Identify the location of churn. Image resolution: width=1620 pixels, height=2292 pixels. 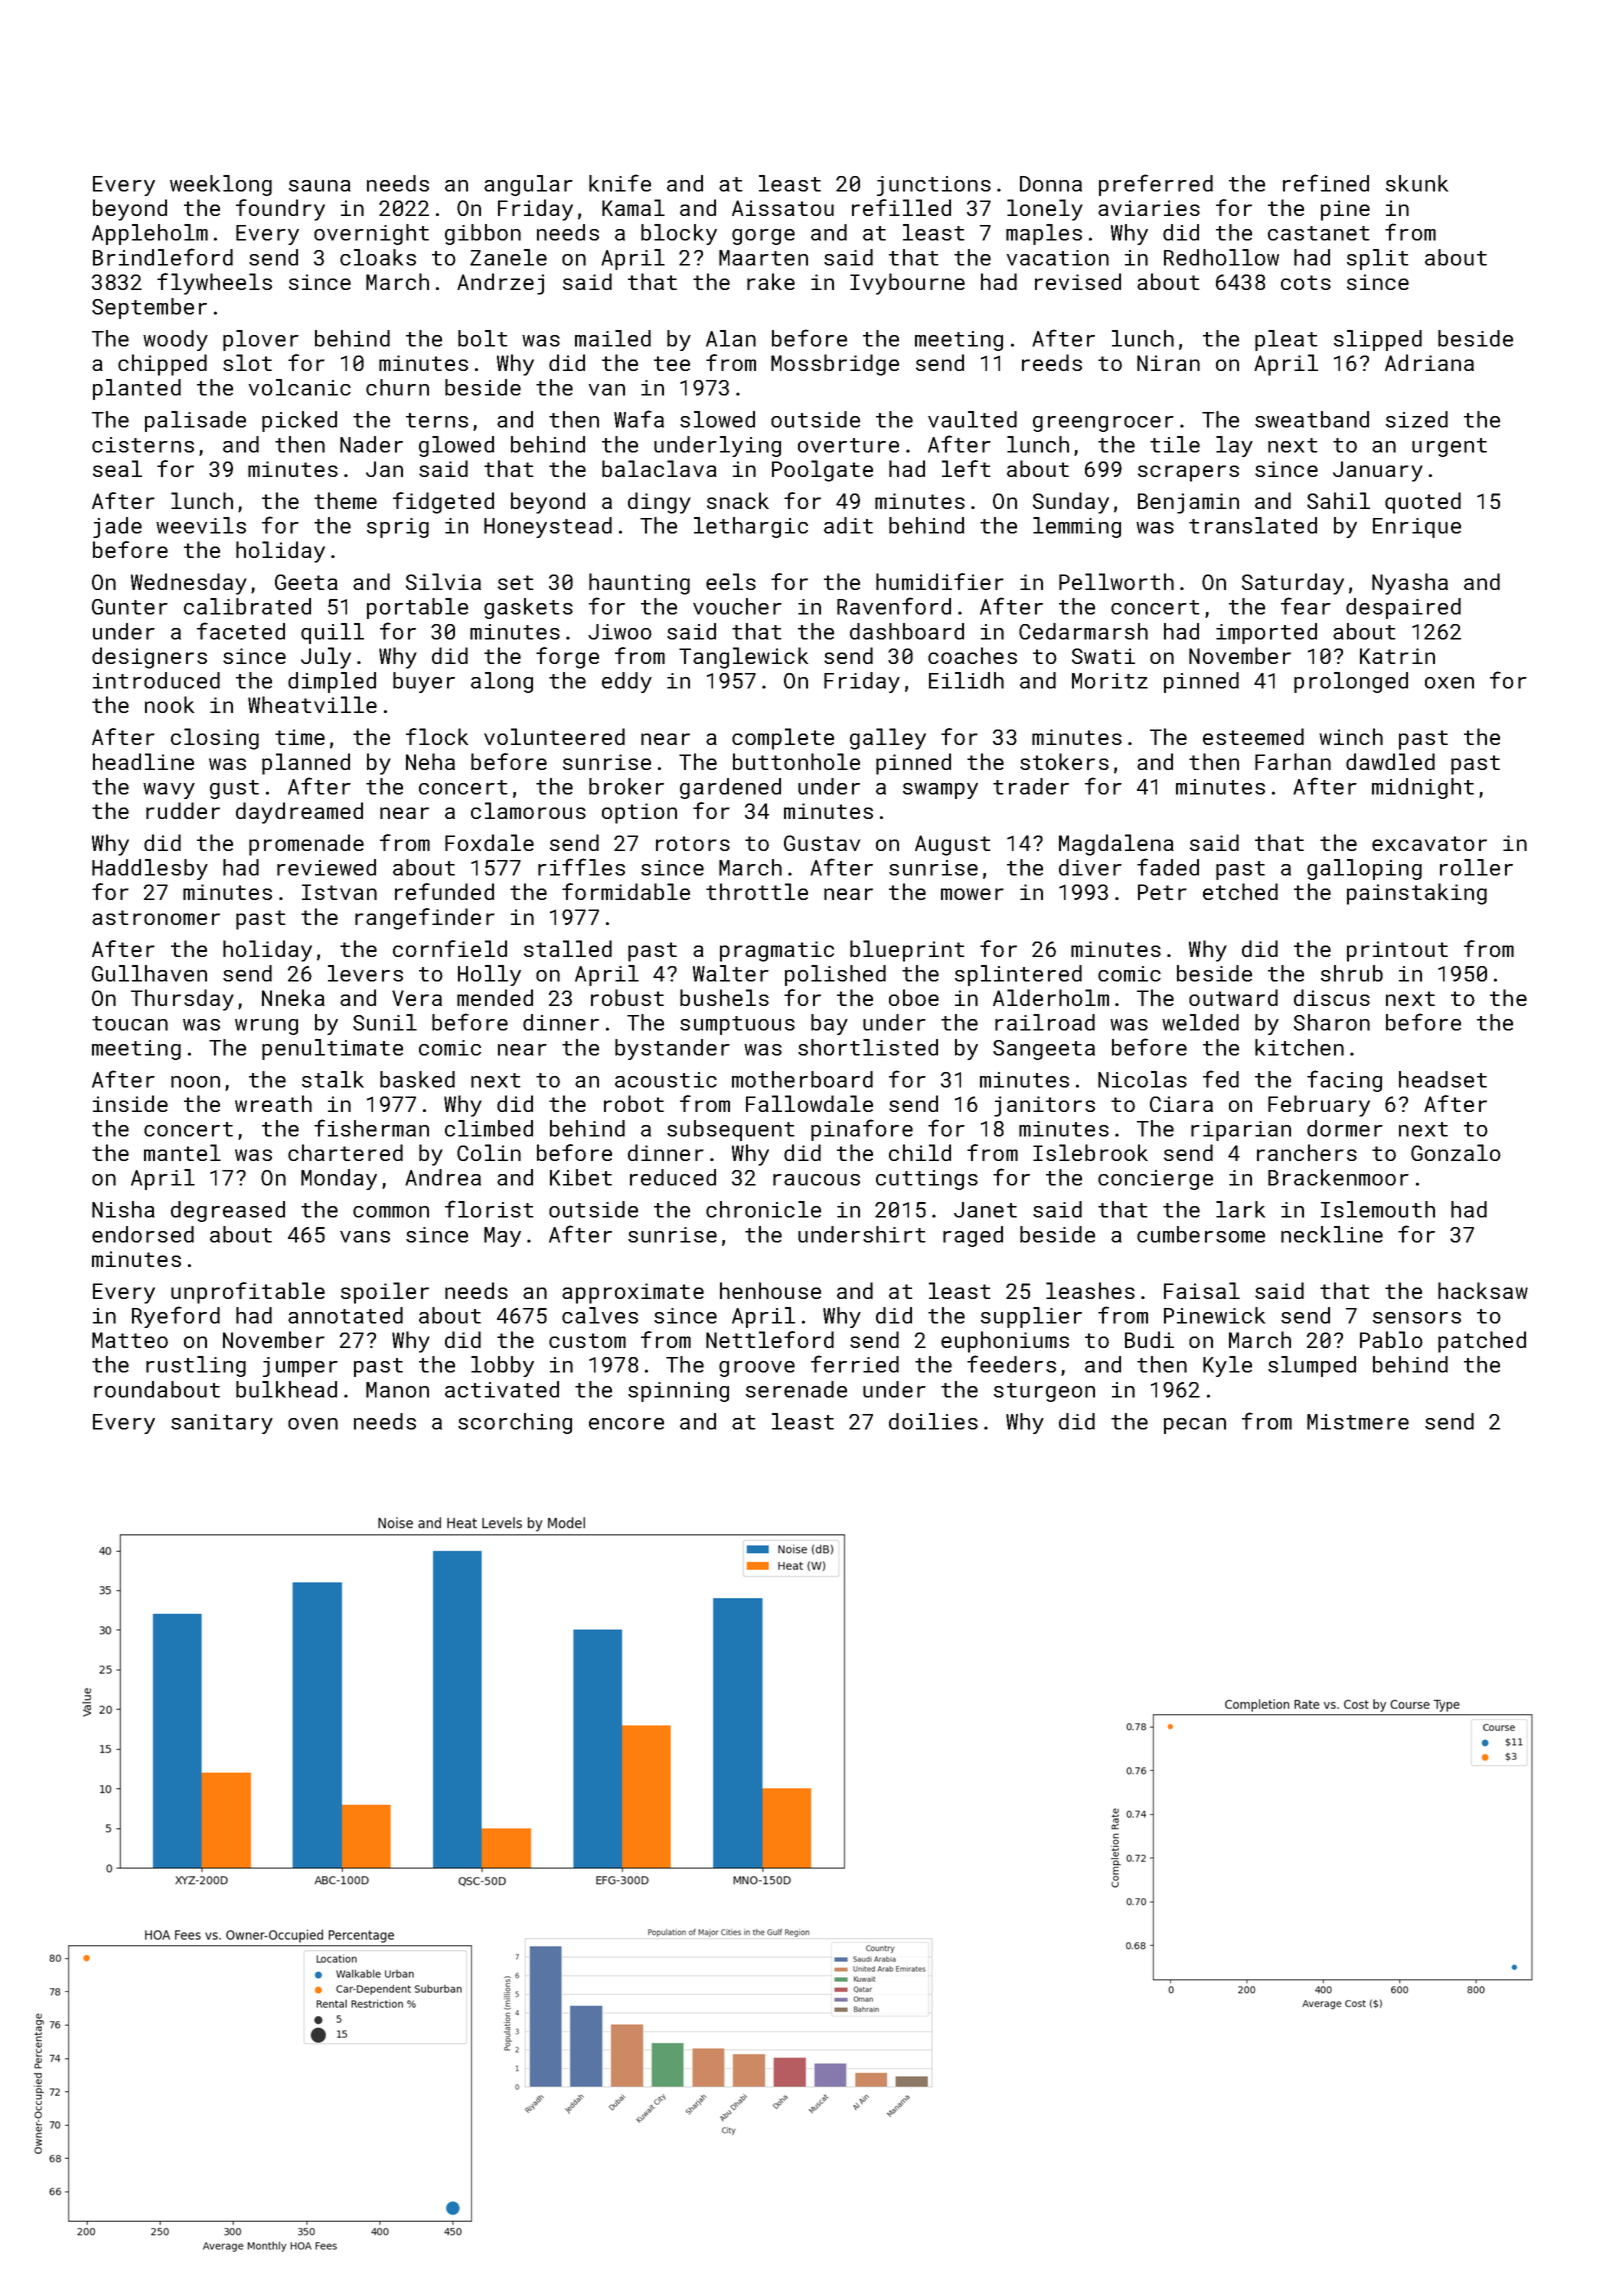
(397, 387).
